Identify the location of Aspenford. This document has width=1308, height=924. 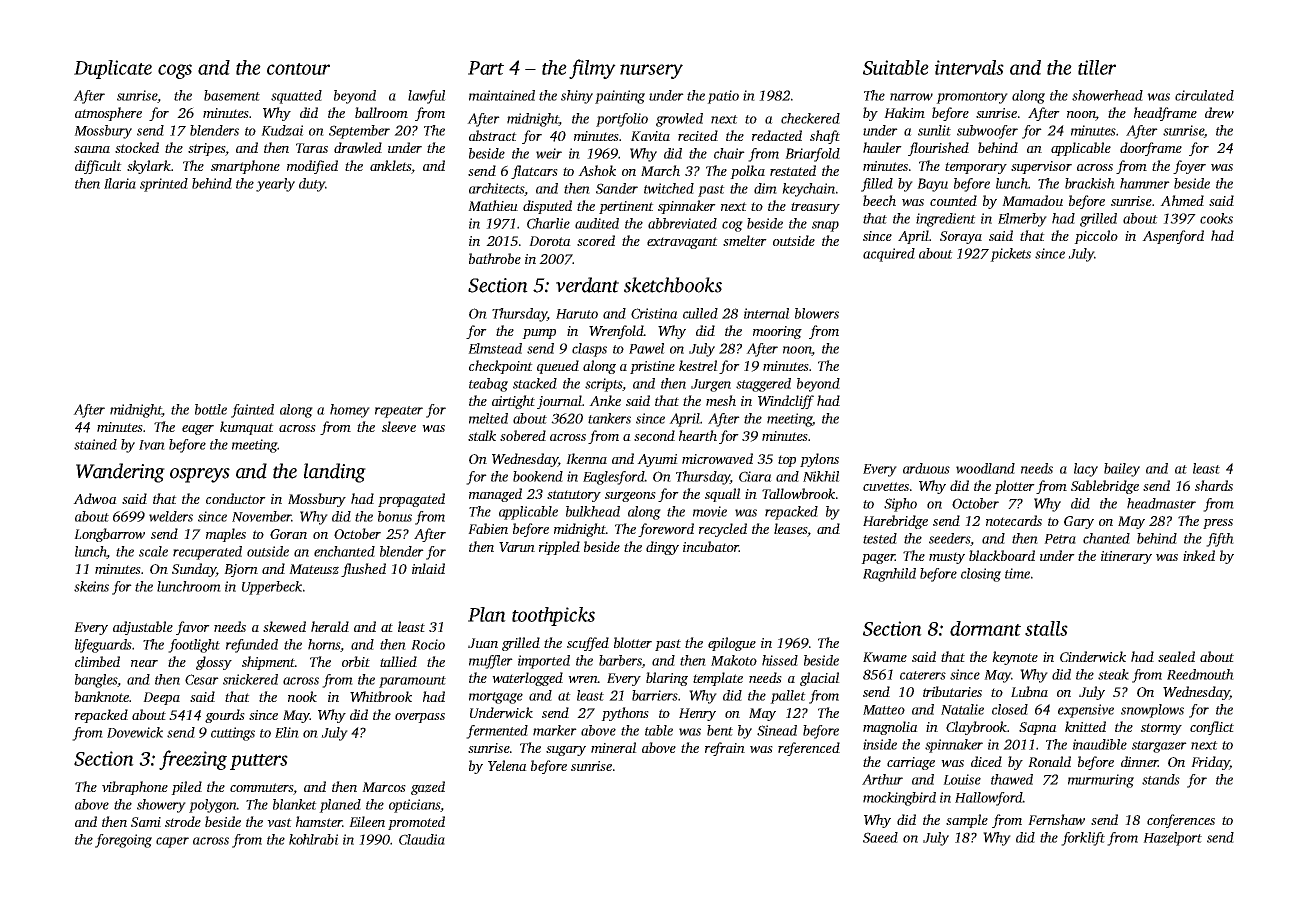
(1173, 237).
